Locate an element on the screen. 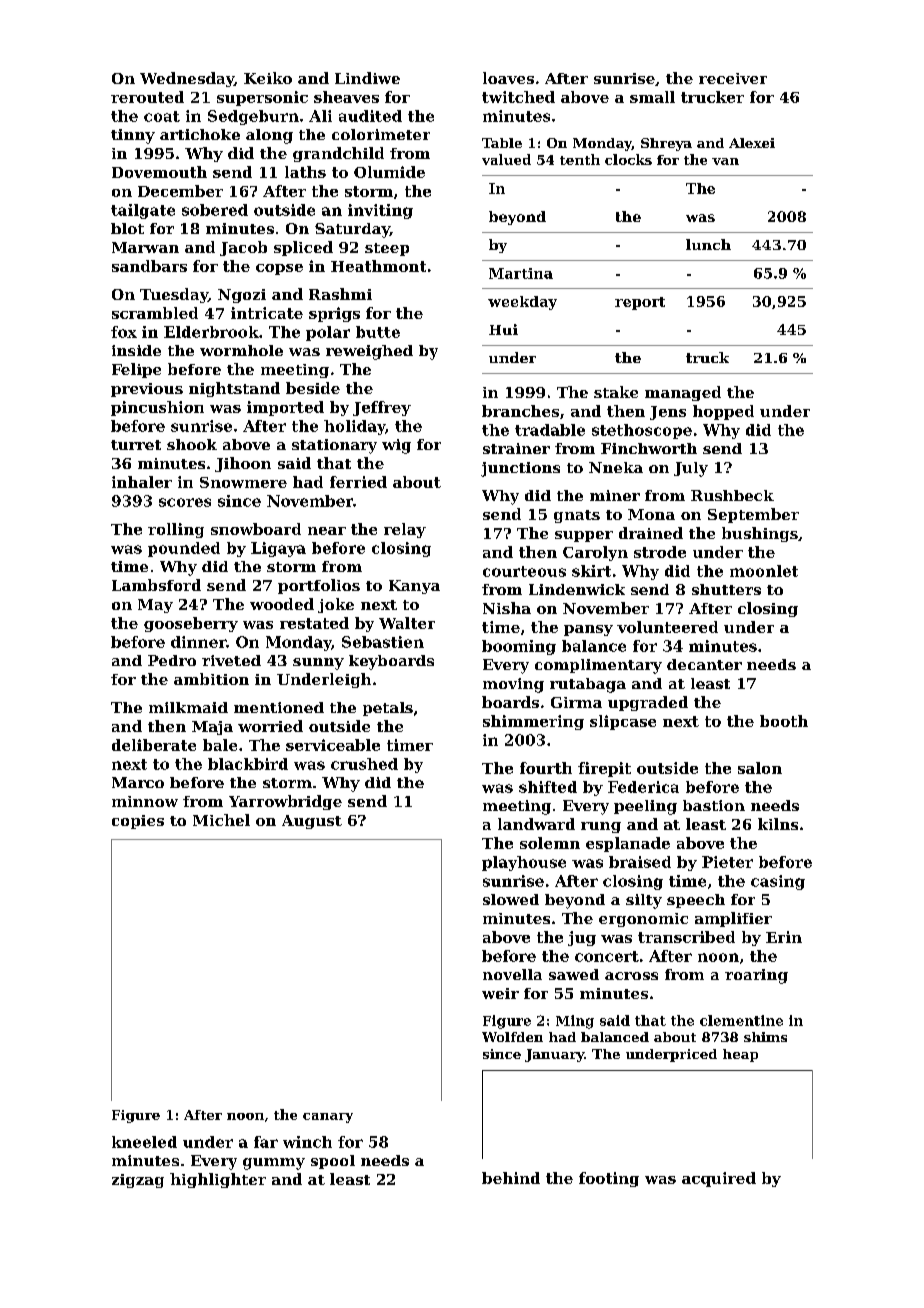 The image size is (924, 1308). behind is located at coordinates (511, 1178).
